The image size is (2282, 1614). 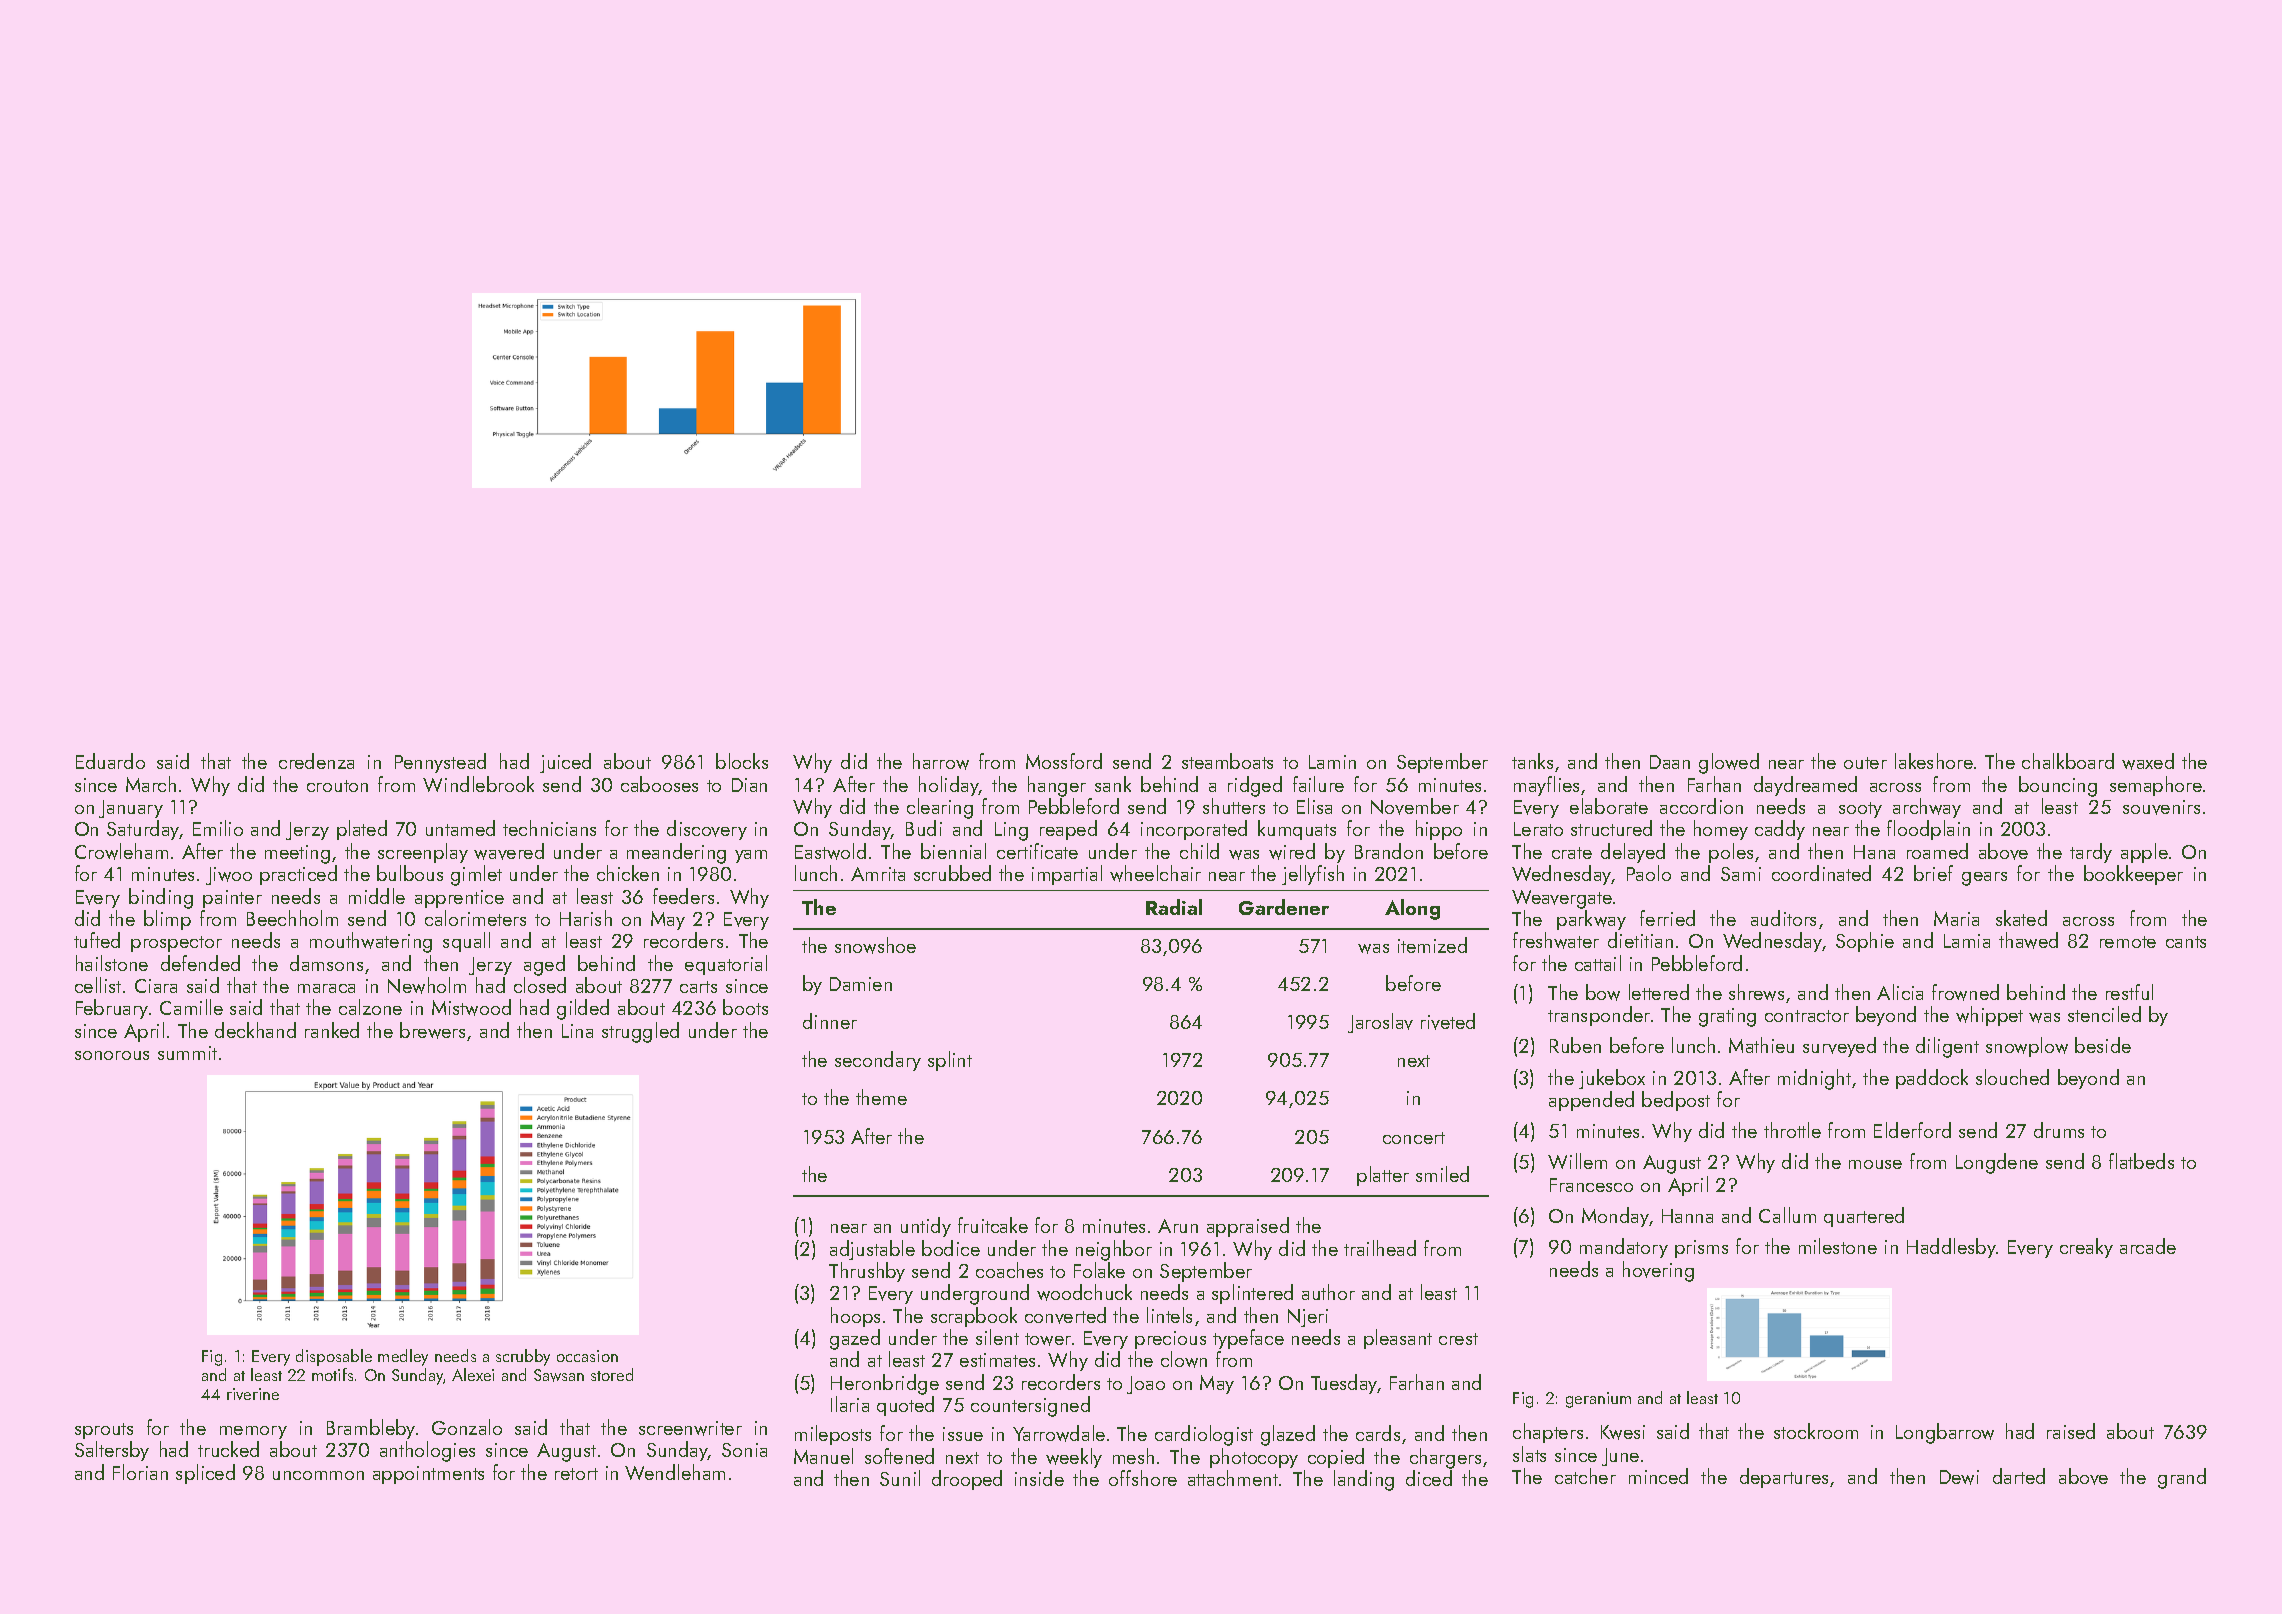 What do you see at coordinates (1658, 1271) in the screenshot?
I see `hovering` at bounding box center [1658, 1271].
